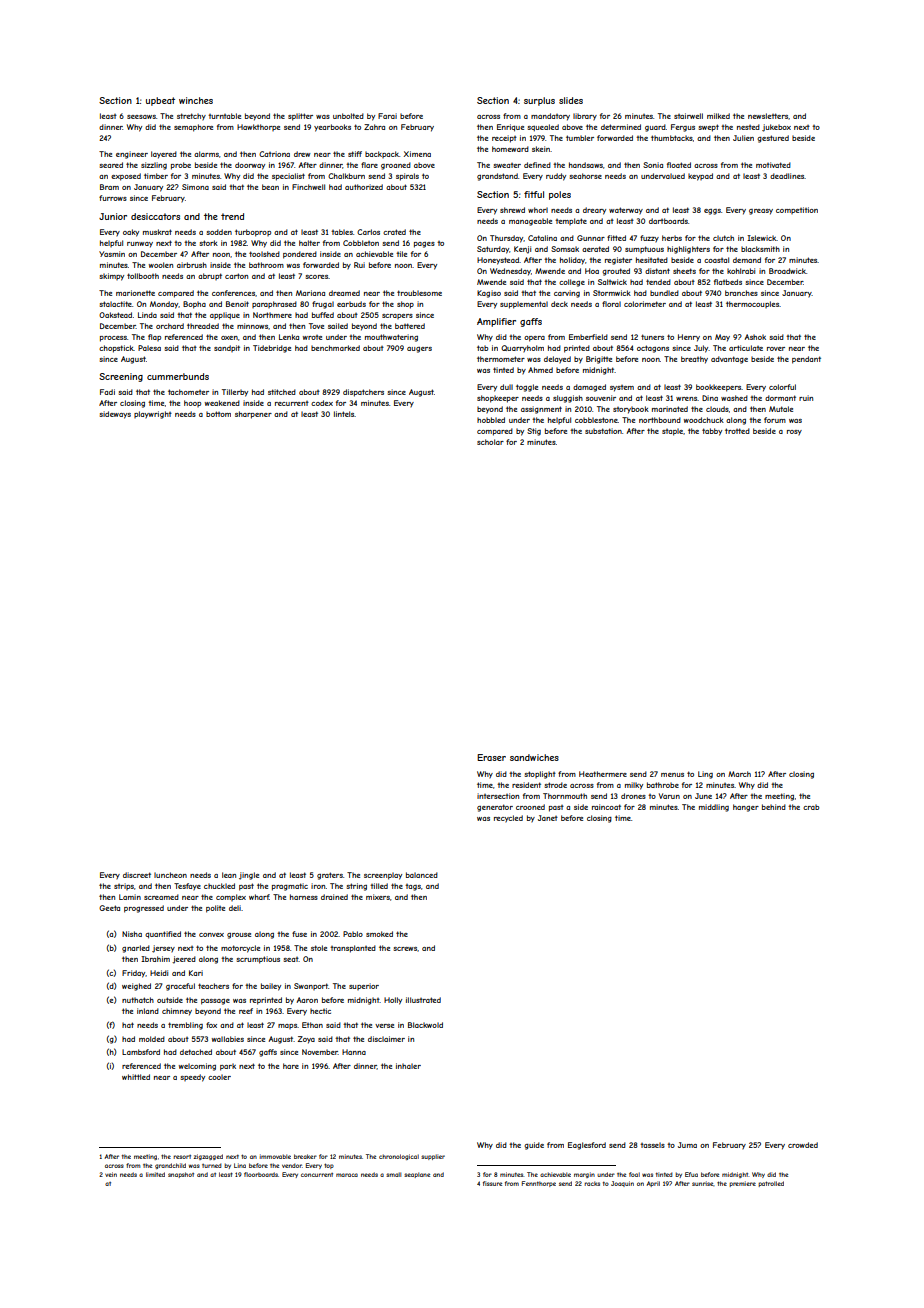 This screenshot has height=1308, width=924. I want to click on crowded, so click(803, 1145).
